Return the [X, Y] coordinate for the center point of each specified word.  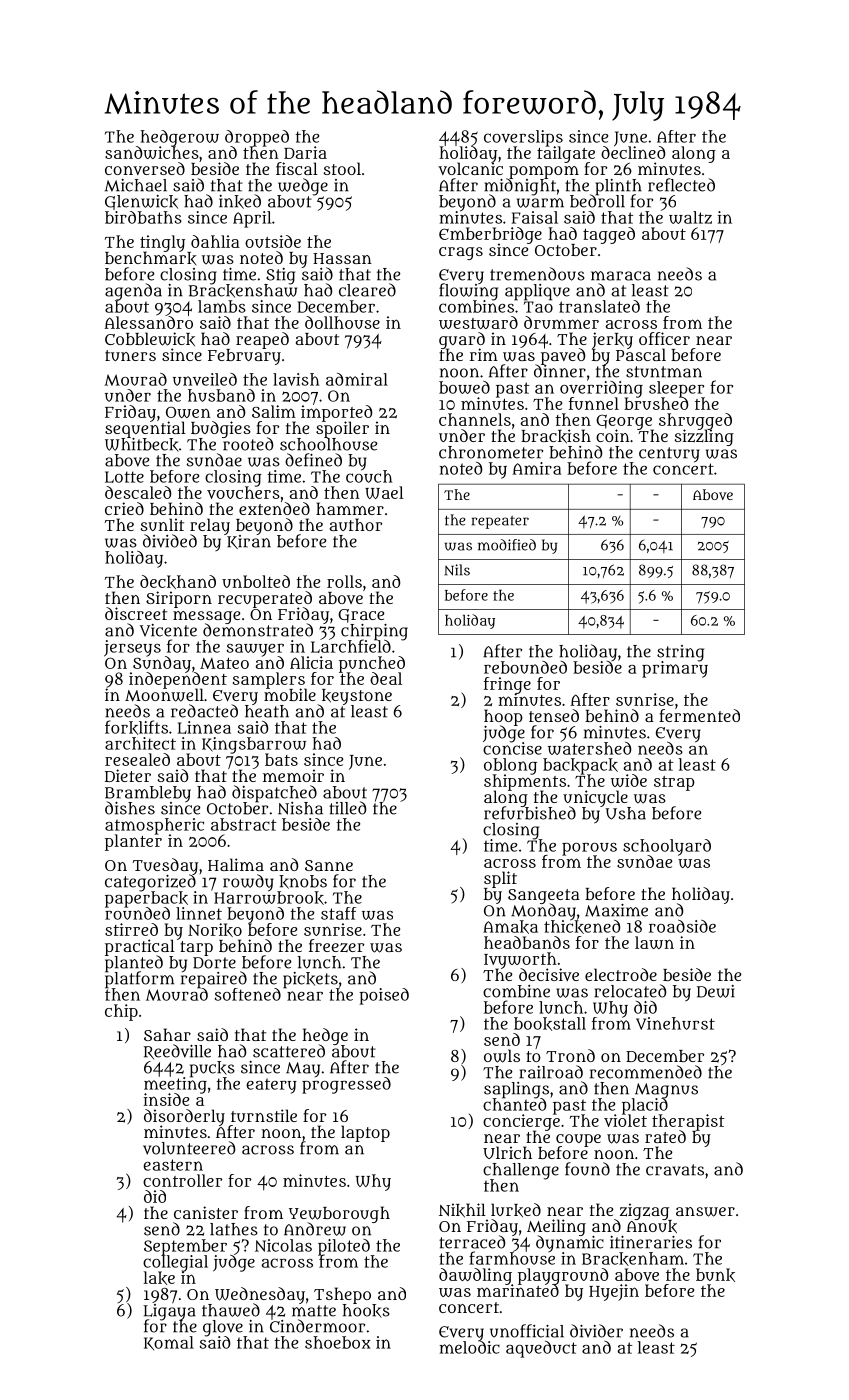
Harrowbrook [269, 898]
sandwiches [152, 152]
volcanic [470, 169]
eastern [173, 1165]
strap [674, 783]
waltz [690, 217]
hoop [503, 717]
